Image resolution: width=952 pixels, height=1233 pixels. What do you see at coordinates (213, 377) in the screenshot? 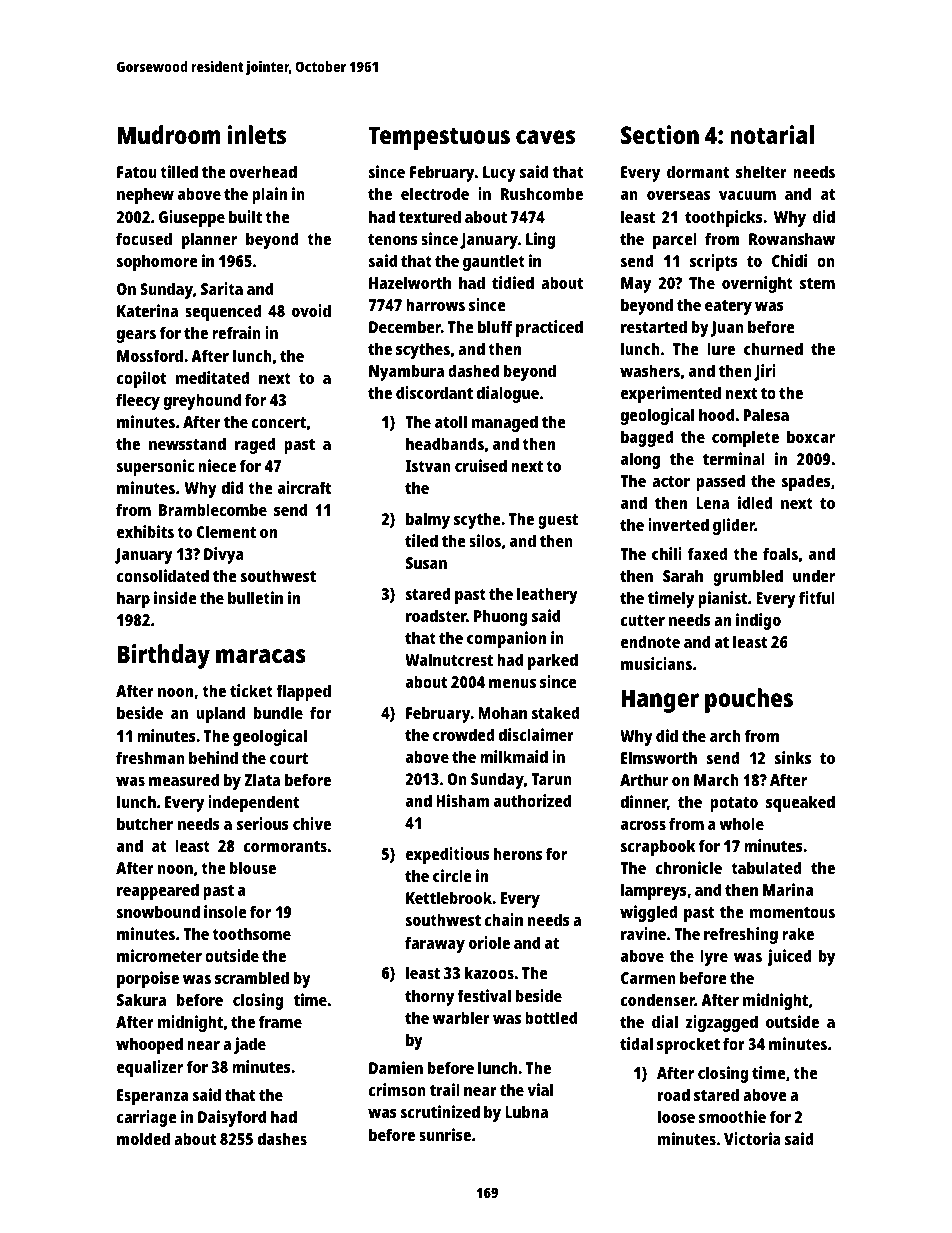
I see `meditated` at bounding box center [213, 377].
